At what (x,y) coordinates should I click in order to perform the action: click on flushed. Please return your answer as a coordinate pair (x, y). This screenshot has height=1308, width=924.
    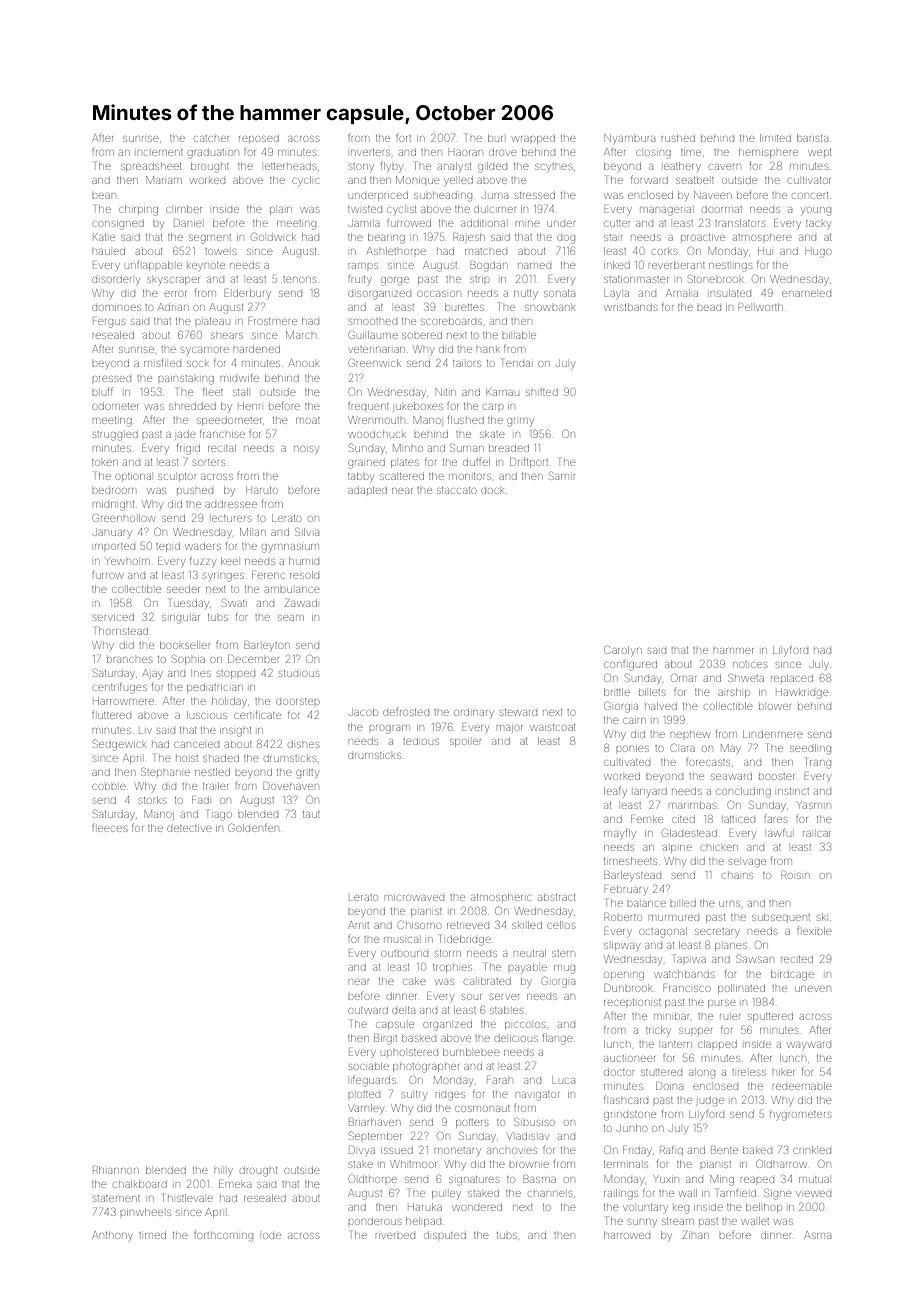
    Looking at the image, I should click on (466, 419).
